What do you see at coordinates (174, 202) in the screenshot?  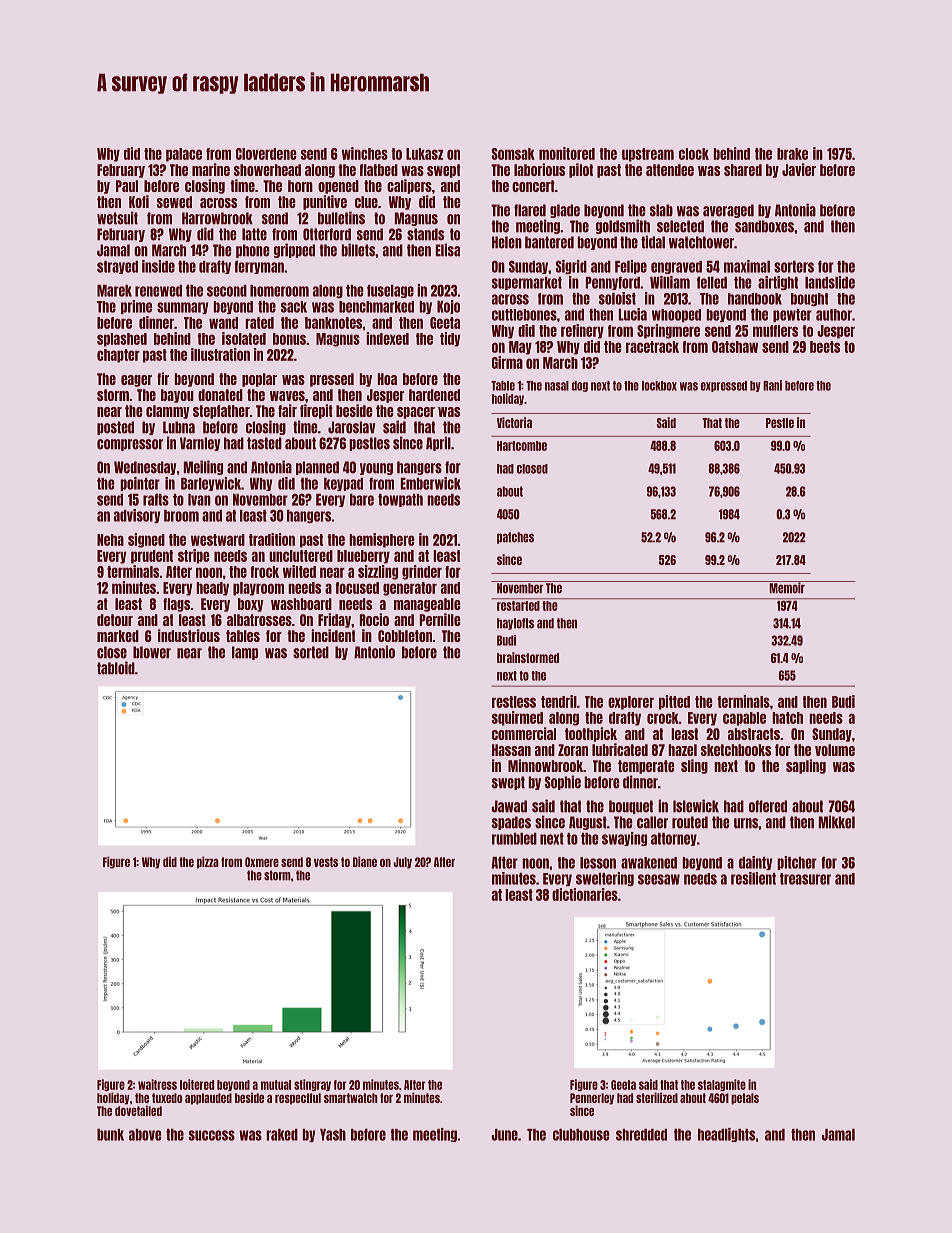 I see `sewed` at bounding box center [174, 202].
